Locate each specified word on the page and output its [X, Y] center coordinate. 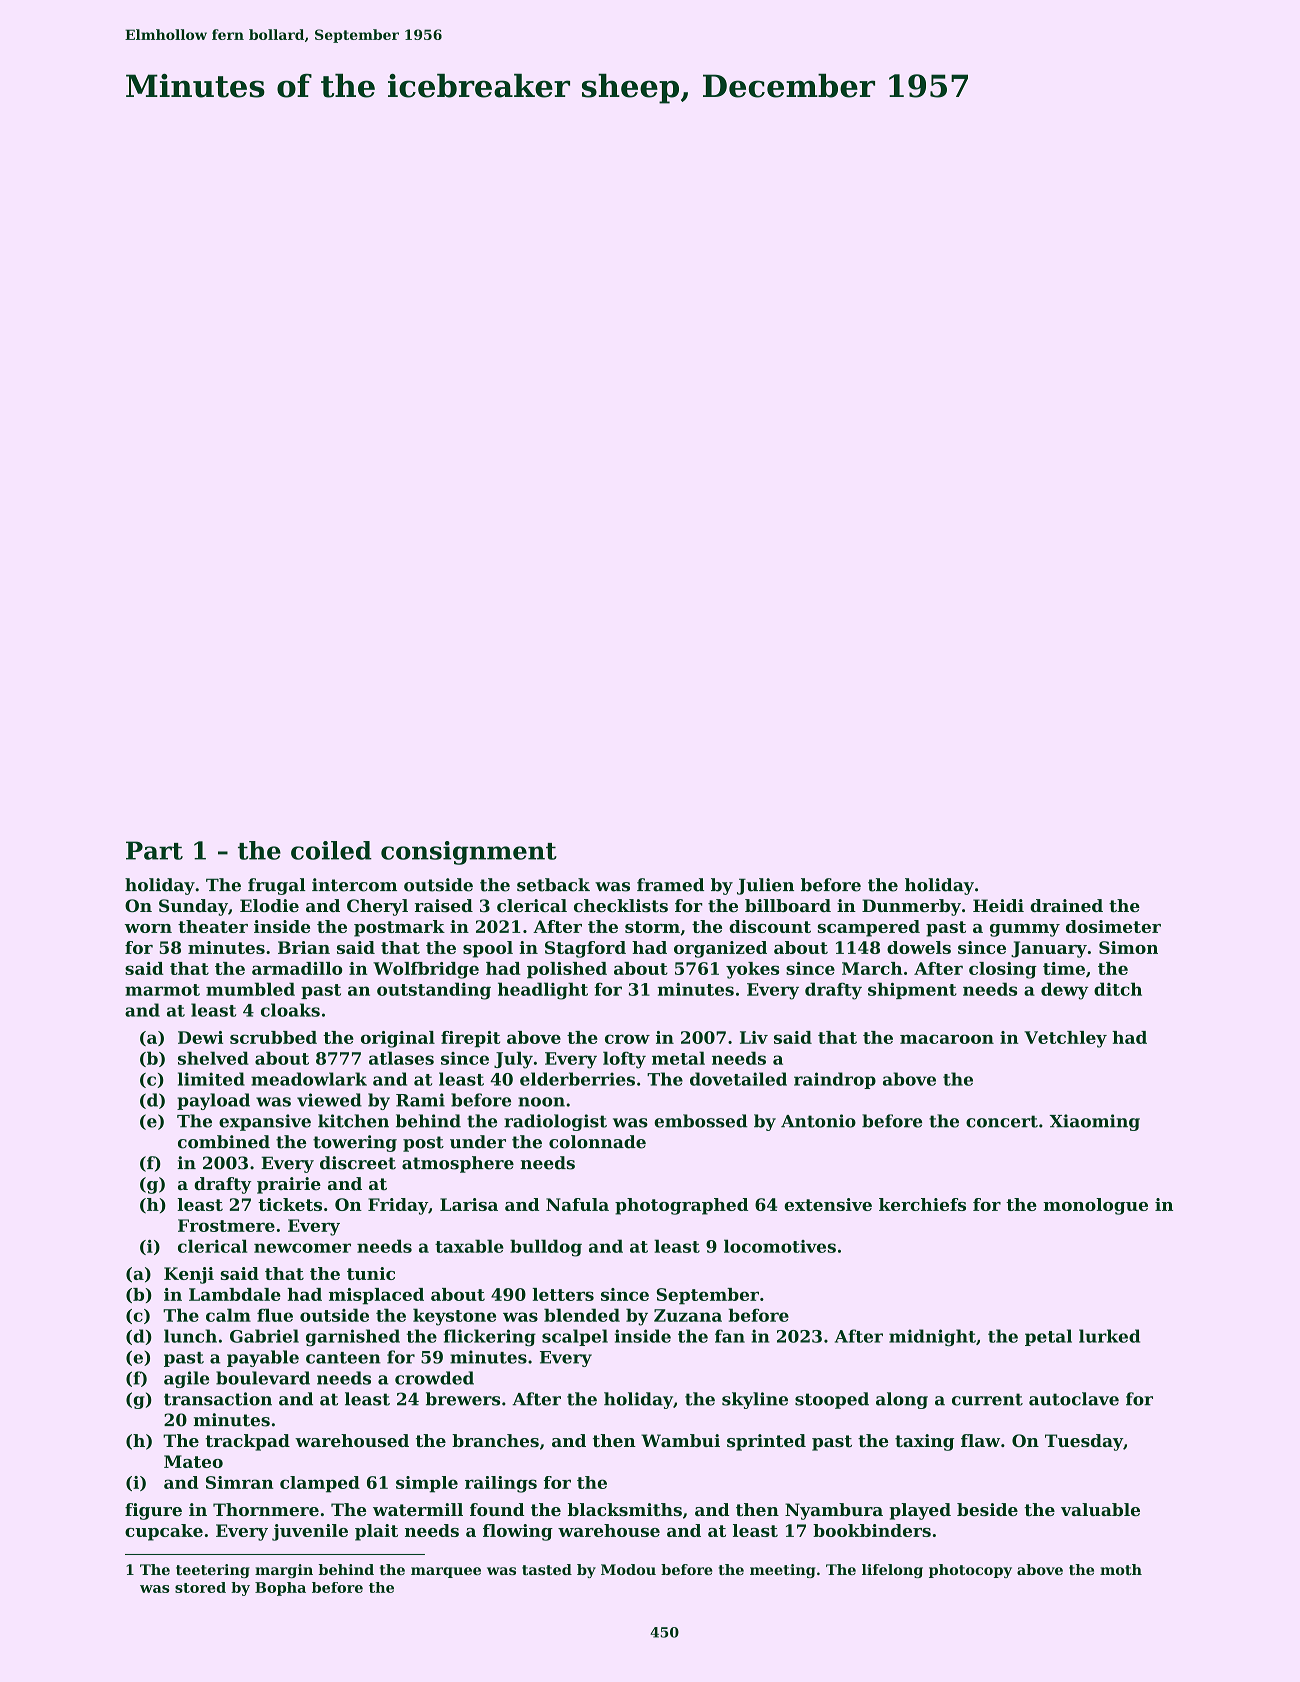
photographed [681, 1206]
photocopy [970, 1571]
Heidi [998, 905]
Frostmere [226, 1225]
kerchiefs [922, 1204]
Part [154, 850]
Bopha [280, 1589]
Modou [628, 1569]
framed [670, 885]
